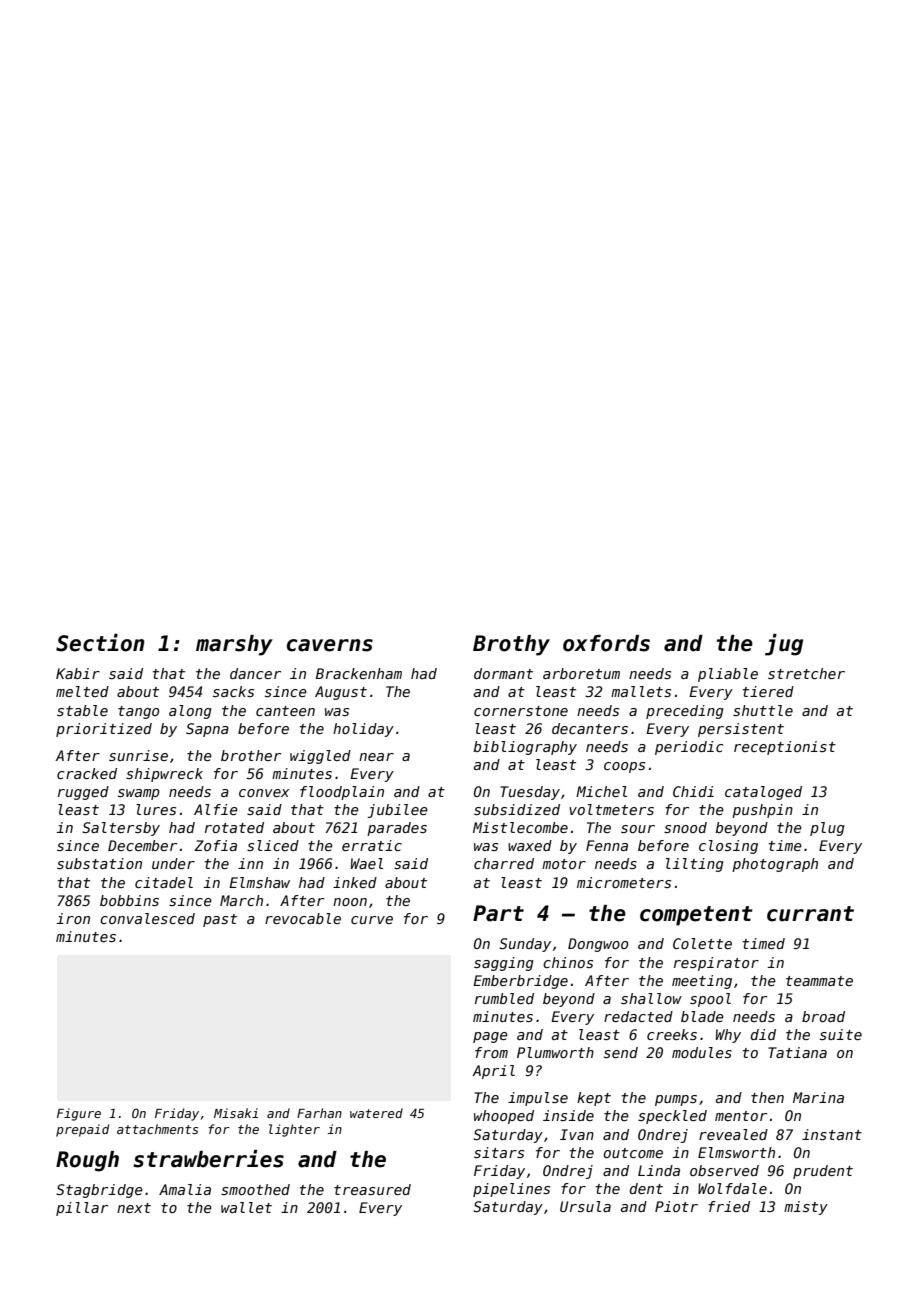 The height and width of the screenshot is (1308, 924). Describe the element at coordinates (585, 1206) in the screenshot. I see `Ursula` at that location.
